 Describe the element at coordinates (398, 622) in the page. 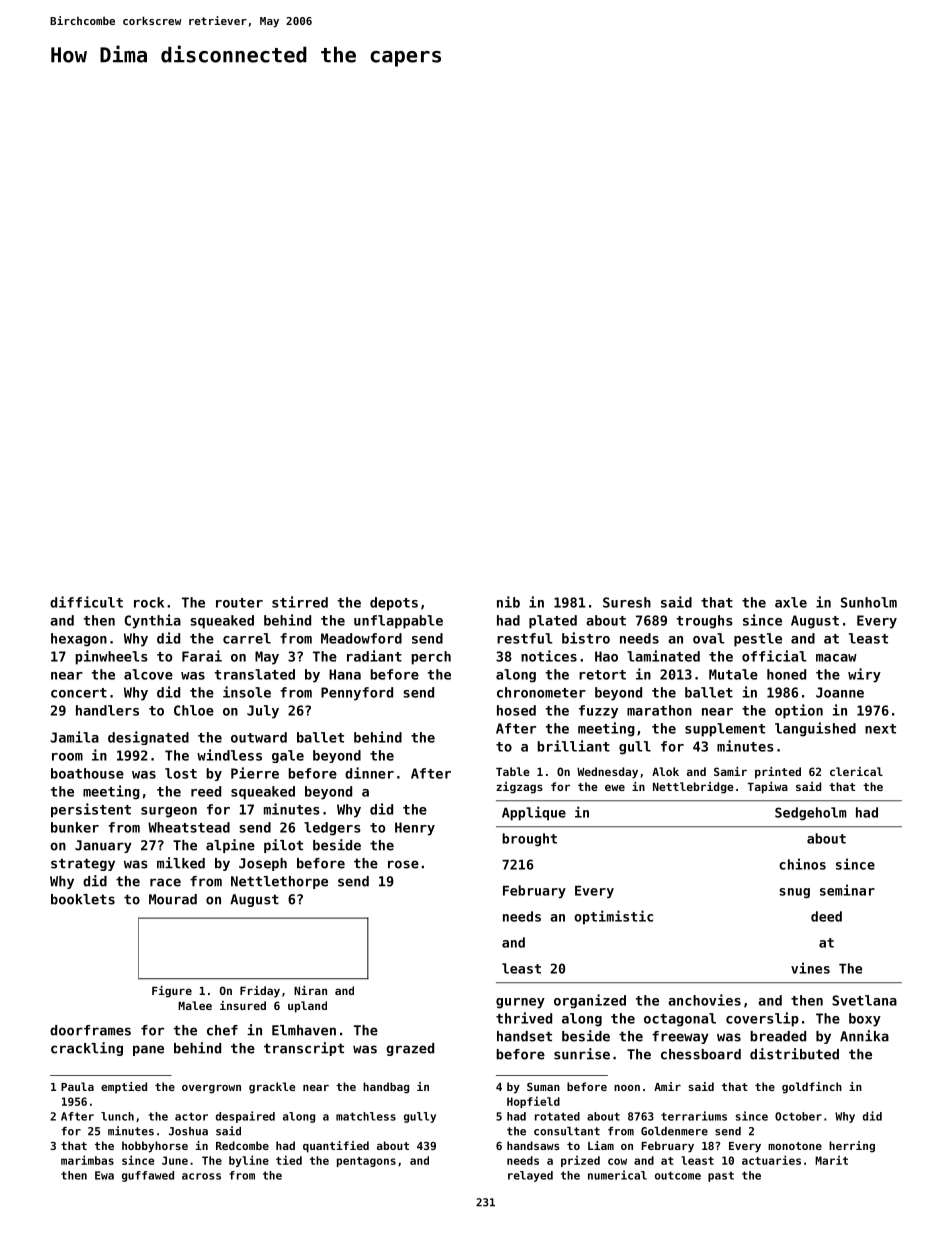

I see `unflappable` at that location.
